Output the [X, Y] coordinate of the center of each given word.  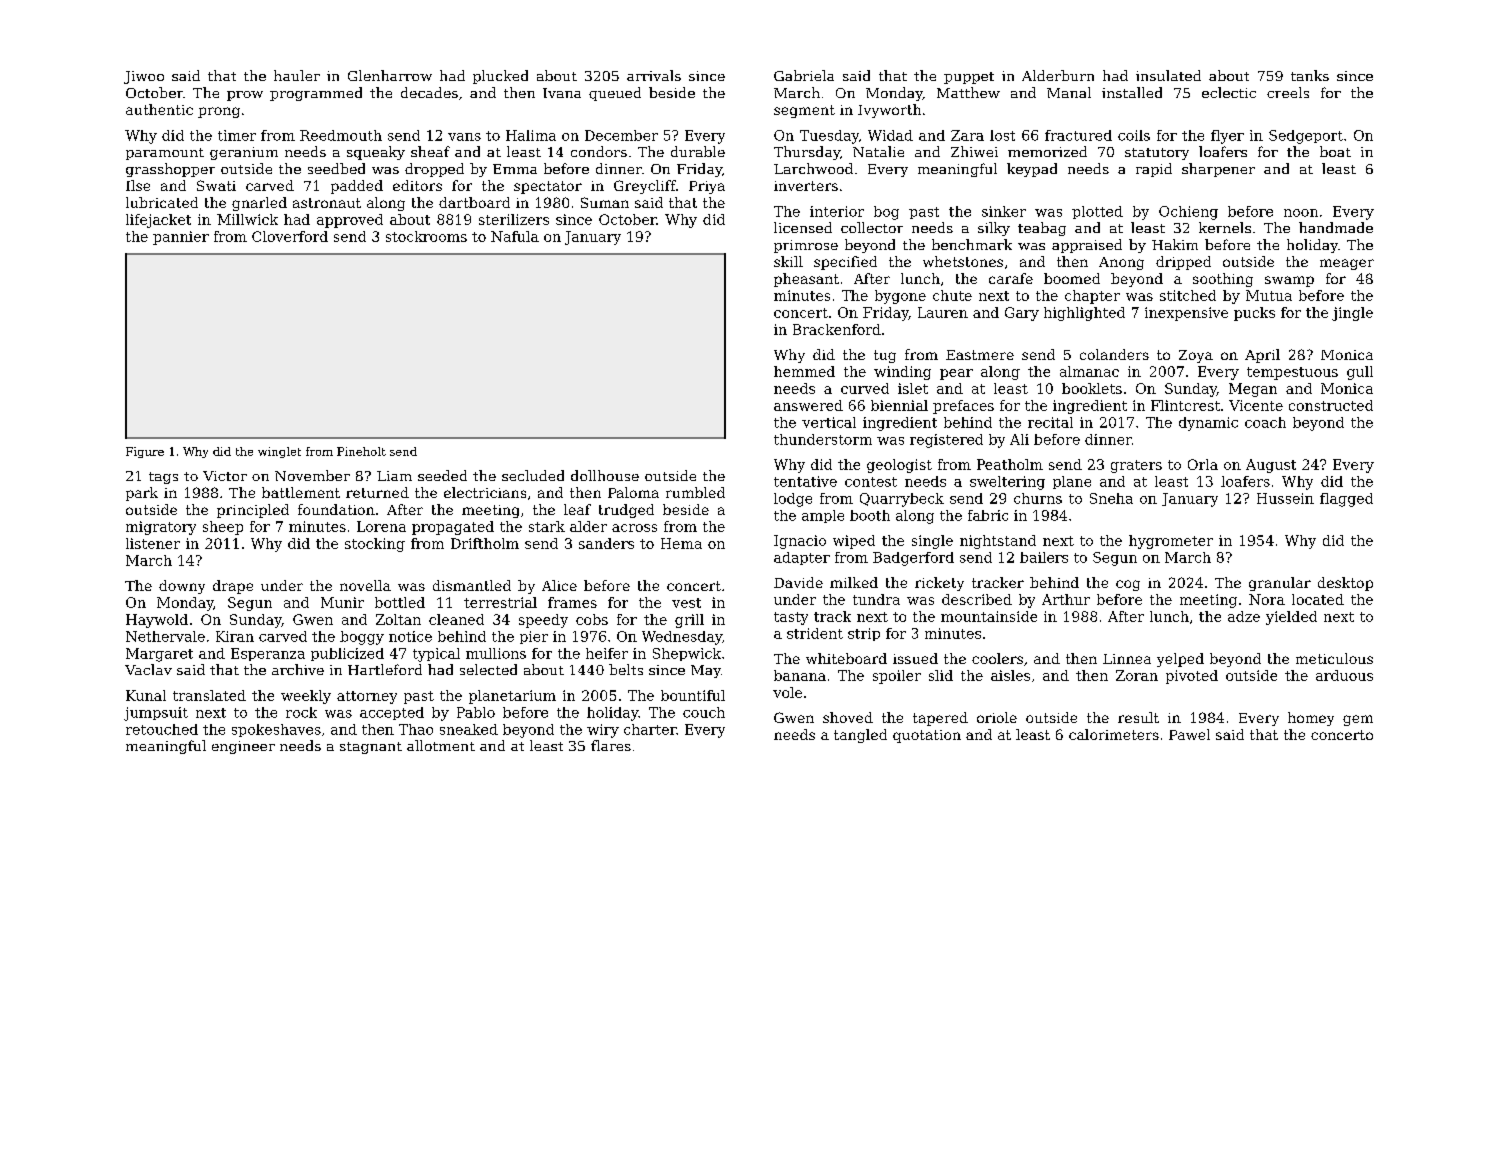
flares [611, 745]
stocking [375, 545]
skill [788, 261]
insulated [1168, 75]
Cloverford [290, 236]
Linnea [1127, 659]
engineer [243, 747]
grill [689, 621]
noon [1301, 213]
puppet [969, 78]
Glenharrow [390, 75]
